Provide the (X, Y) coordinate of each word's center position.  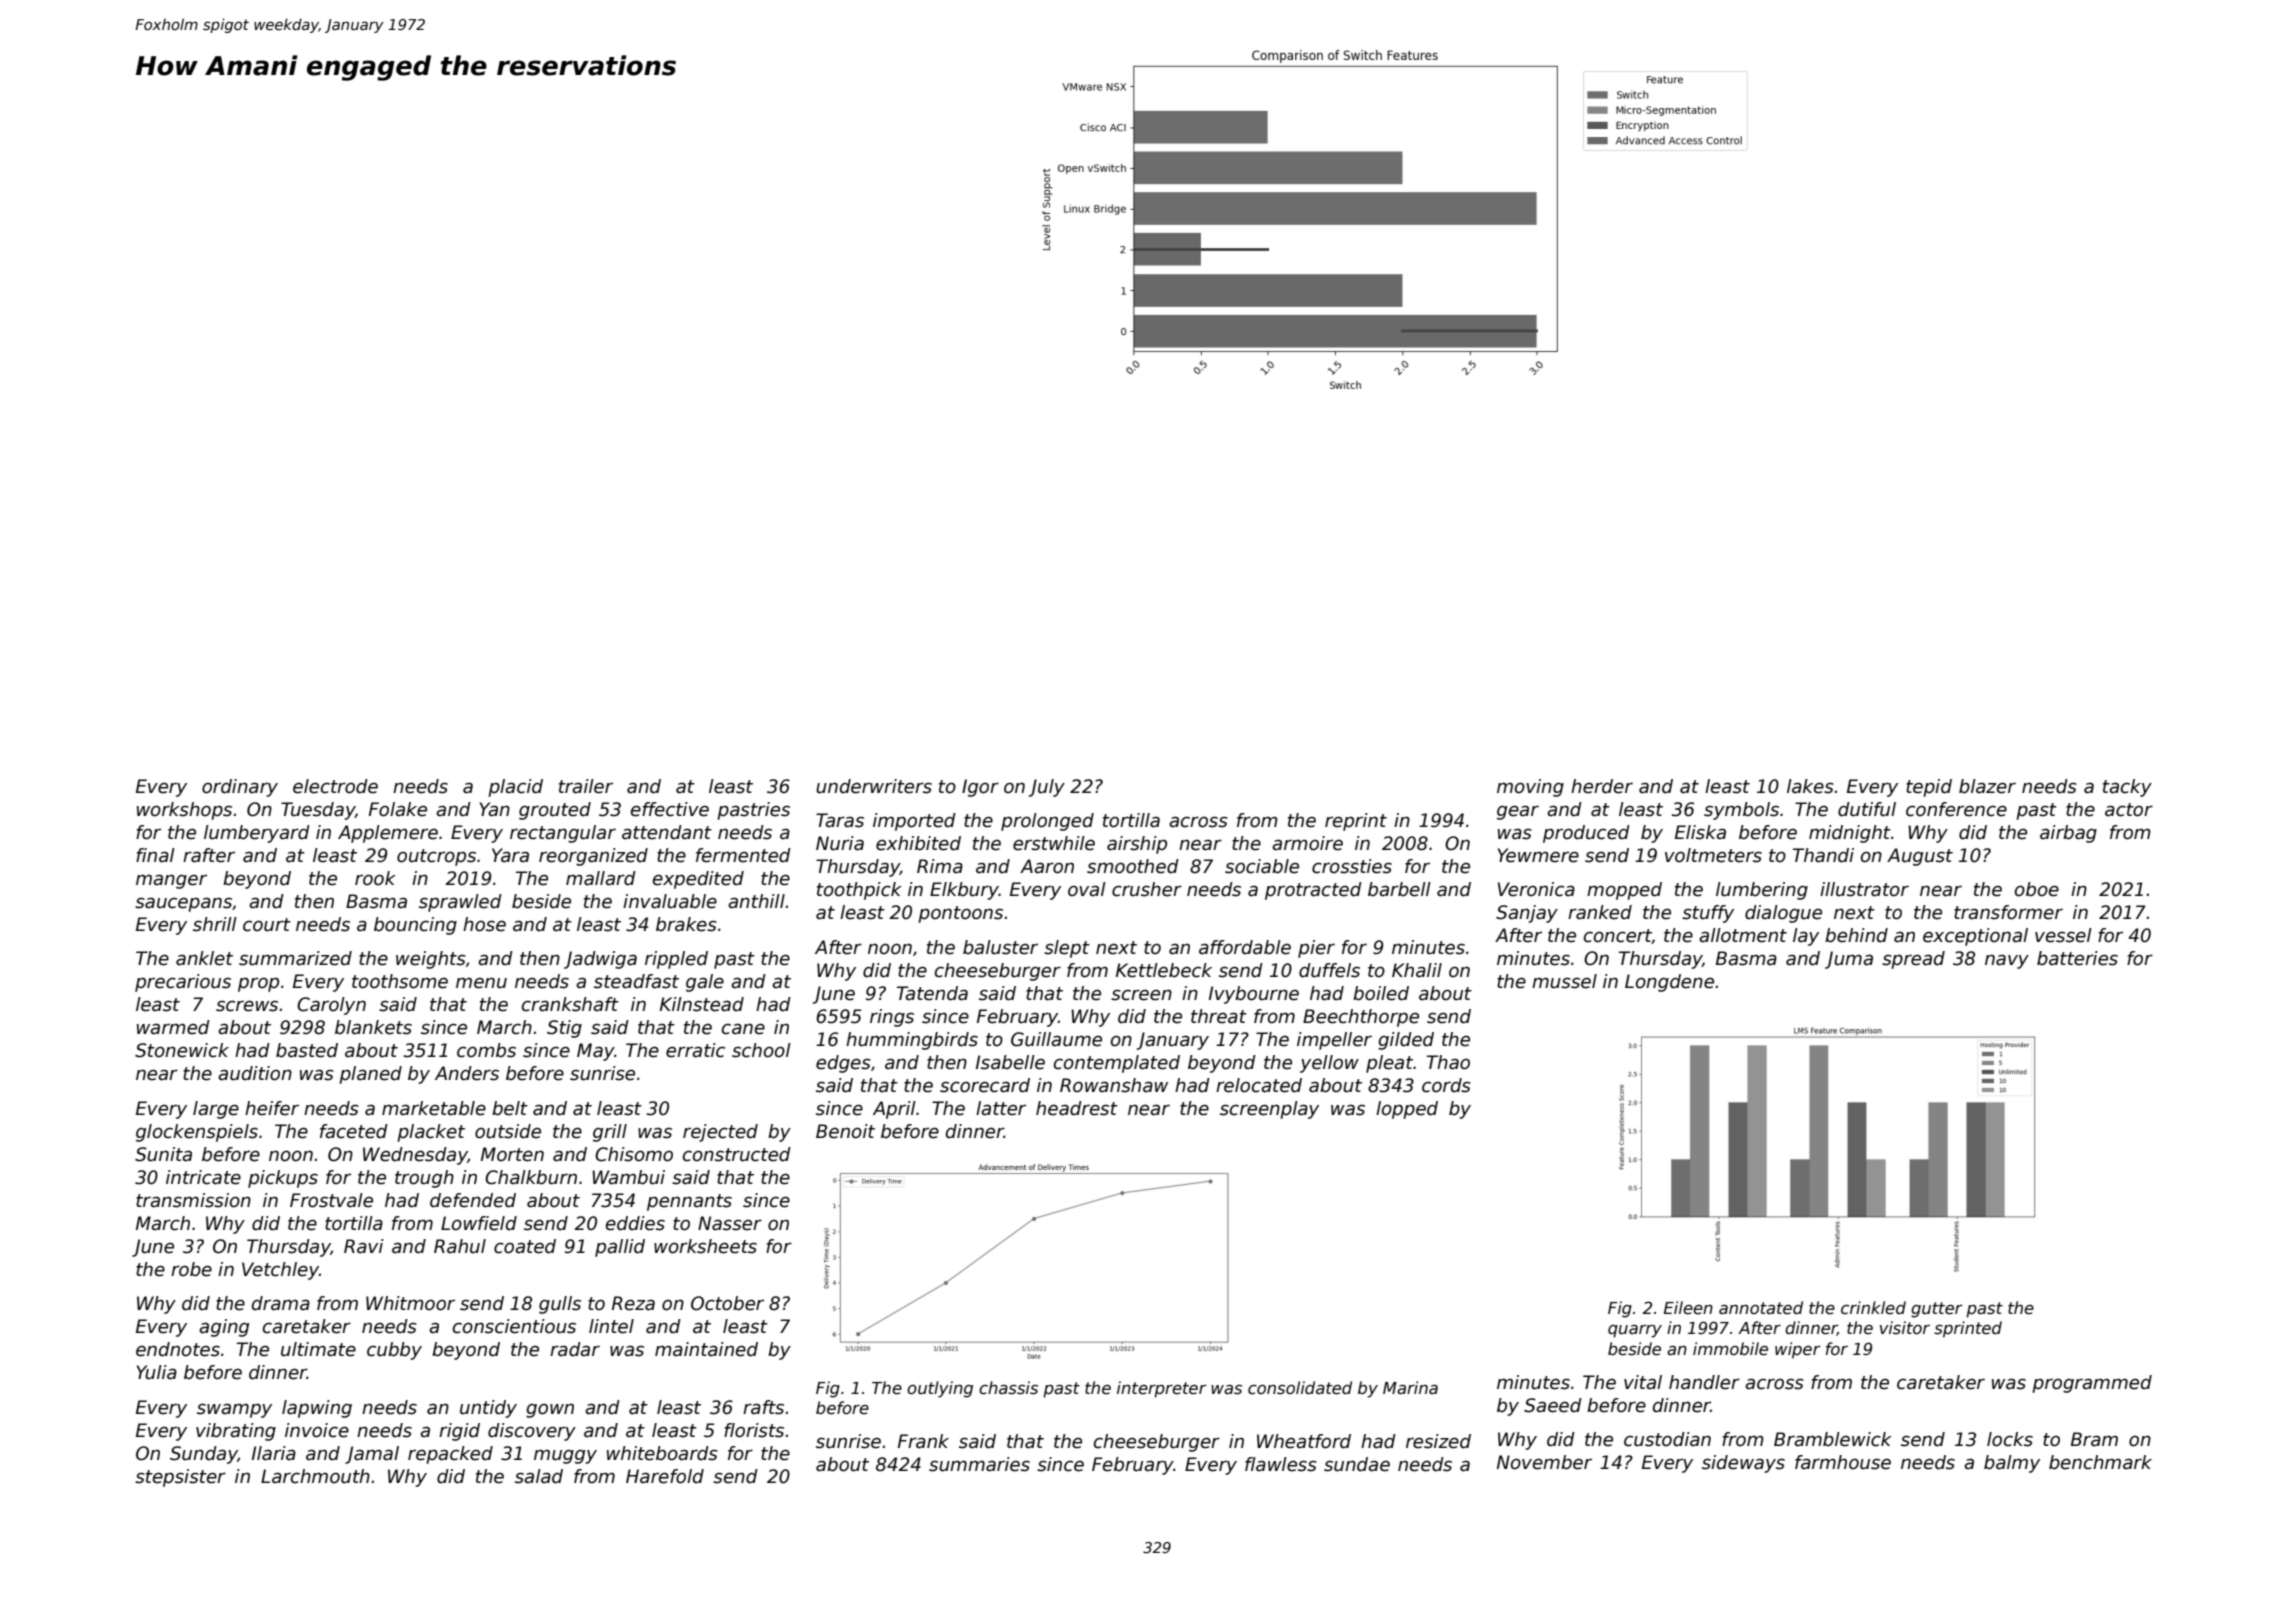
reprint (1356, 822)
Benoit (845, 1131)
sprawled (460, 903)
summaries (979, 1464)
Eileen (1688, 1308)
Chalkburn (531, 1177)
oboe (2037, 889)
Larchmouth (315, 1476)
